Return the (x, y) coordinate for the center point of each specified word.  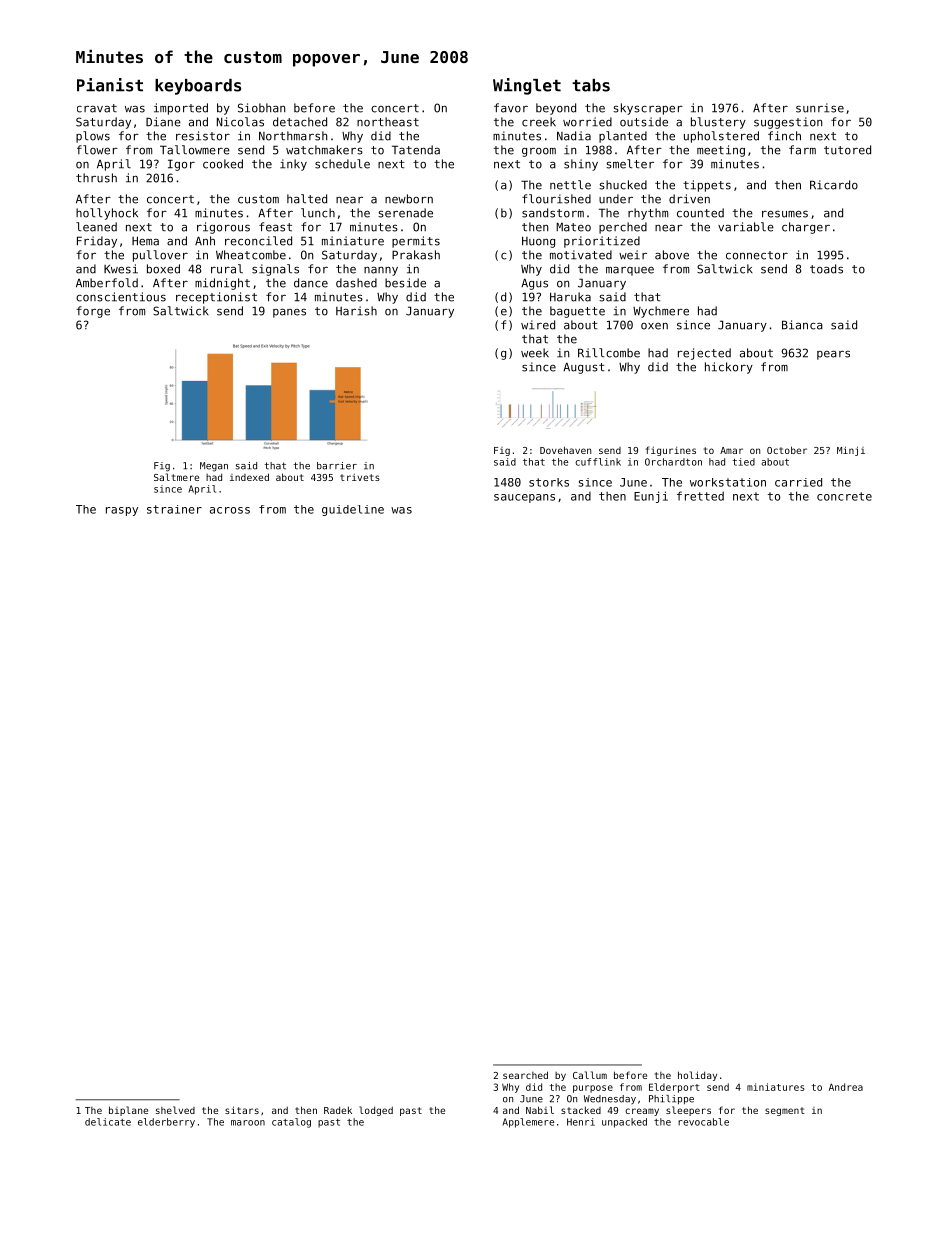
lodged (376, 1111)
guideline (353, 510)
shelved (175, 1110)
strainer (174, 509)
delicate (108, 1122)
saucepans (524, 498)
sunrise (820, 108)
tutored (847, 150)
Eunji (651, 497)
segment (785, 1111)
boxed (163, 269)
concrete (844, 496)
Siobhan (261, 108)
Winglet (527, 86)
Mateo (573, 227)
